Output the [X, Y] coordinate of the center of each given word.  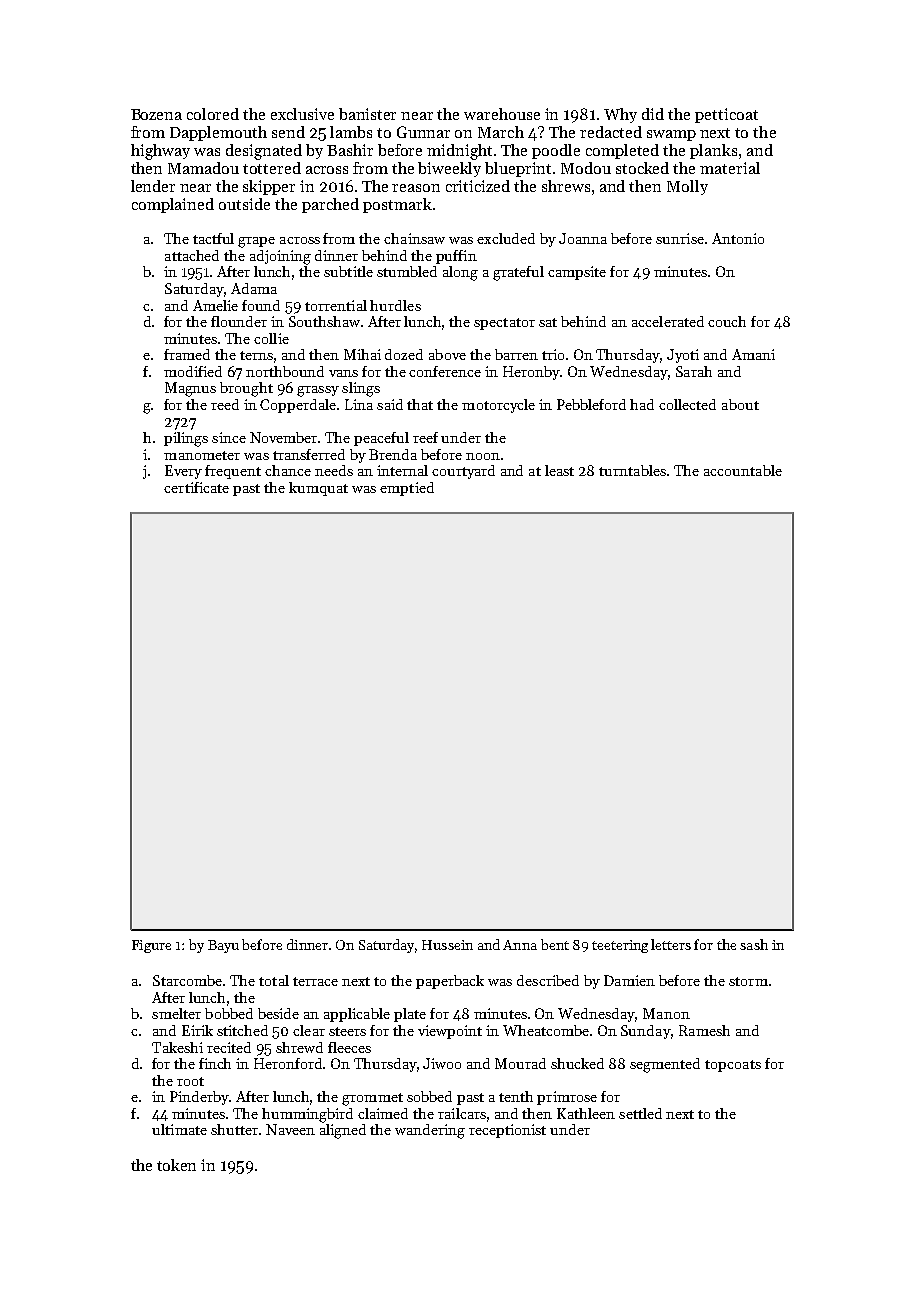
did [653, 114]
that [420, 404]
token [176, 1165]
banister [367, 114]
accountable [743, 470]
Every [183, 472]
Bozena [156, 114]
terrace [315, 981]
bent [555, 944]
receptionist [507, 1131]
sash [754, 944]
